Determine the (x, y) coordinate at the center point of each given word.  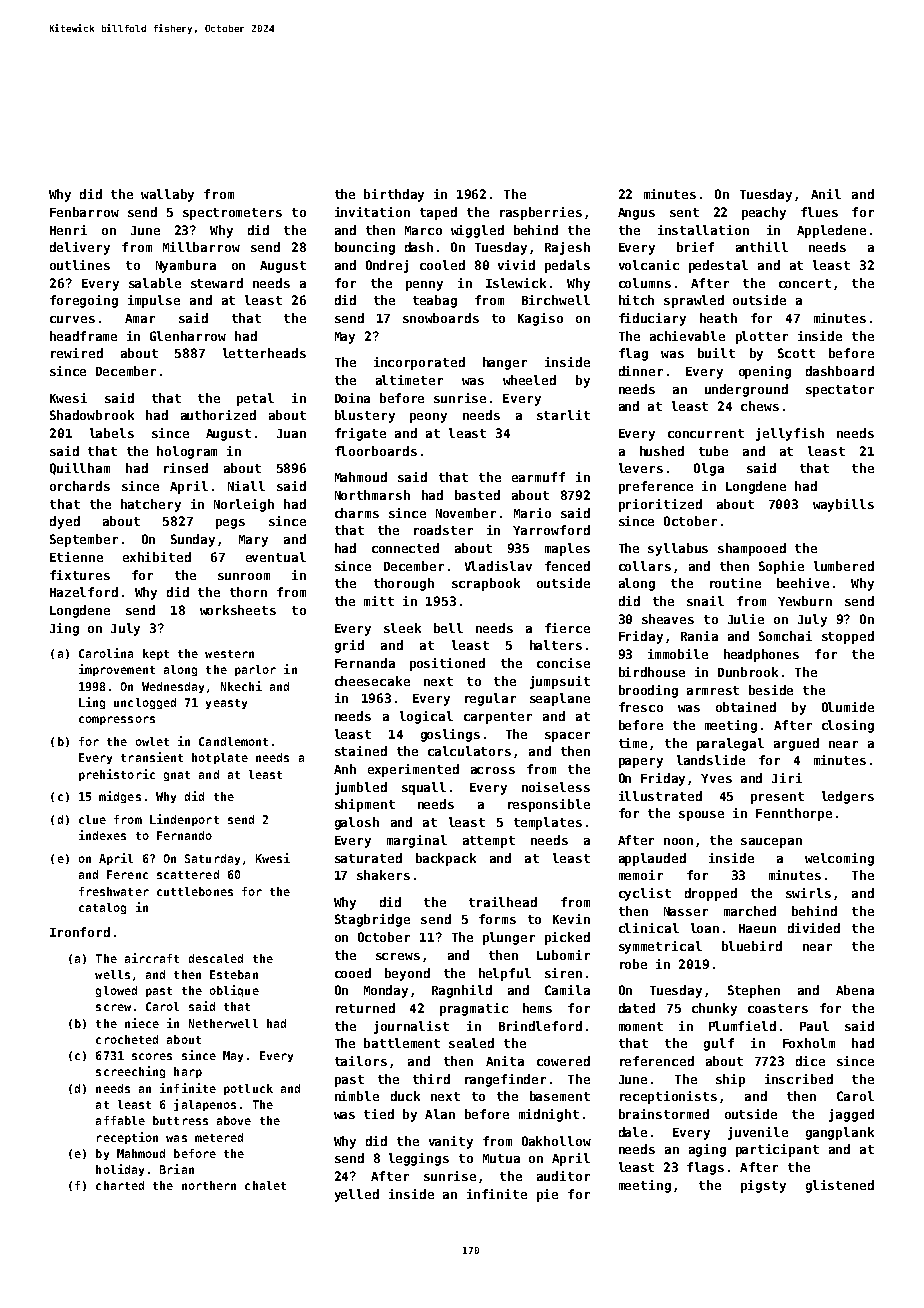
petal (255, 399)
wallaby (167, 195)
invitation (372, 212)
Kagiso (540, 319)
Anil (826, 194)
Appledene (831, 231)
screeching (130, 1072)
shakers (383, 875)
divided (814, 928)
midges (120, 797)
